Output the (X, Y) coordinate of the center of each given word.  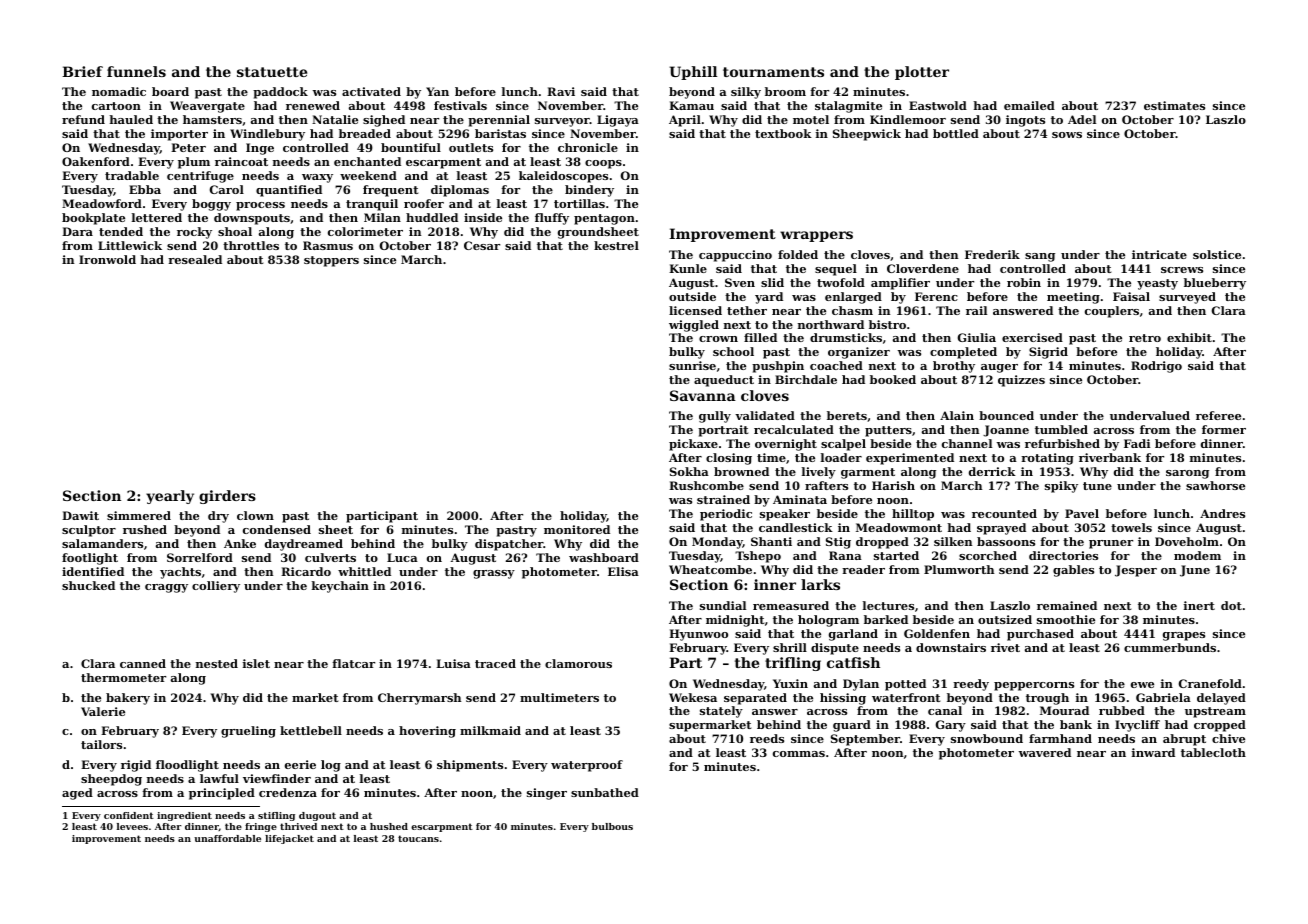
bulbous (612, 826)
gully (715, 417)
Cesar (482, 245)
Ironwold (107, 259)
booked (893, 379)
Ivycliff (1137, 726)
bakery (128, 699)
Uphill (693, 73)
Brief (82, 71)
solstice (1217, 254)
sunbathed (605, 792)
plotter (922, 73)
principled (222, 794)
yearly (170, 497)
